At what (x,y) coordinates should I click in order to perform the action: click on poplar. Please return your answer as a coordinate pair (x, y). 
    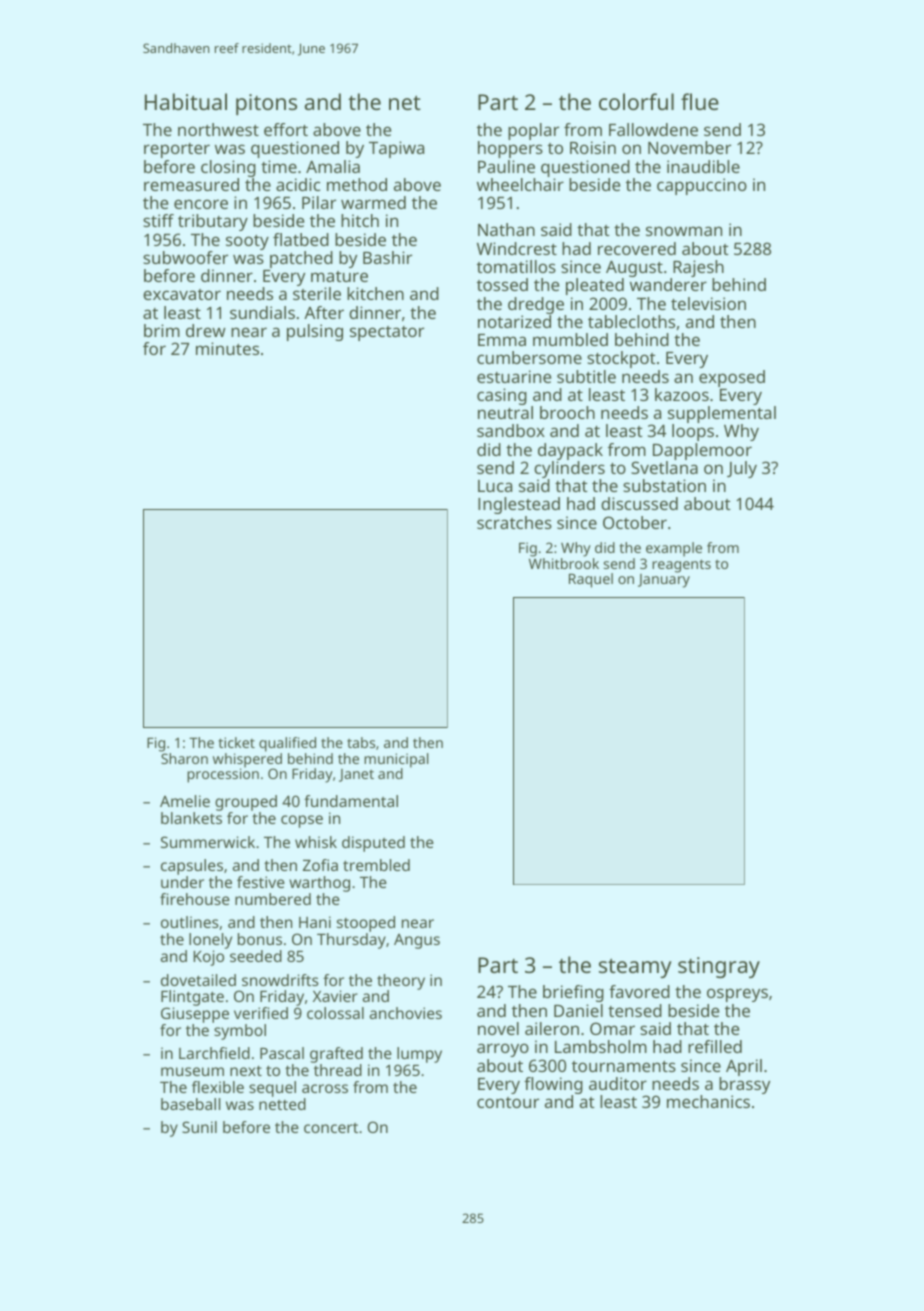
    Looking at the image, I should click on (533, 131).
